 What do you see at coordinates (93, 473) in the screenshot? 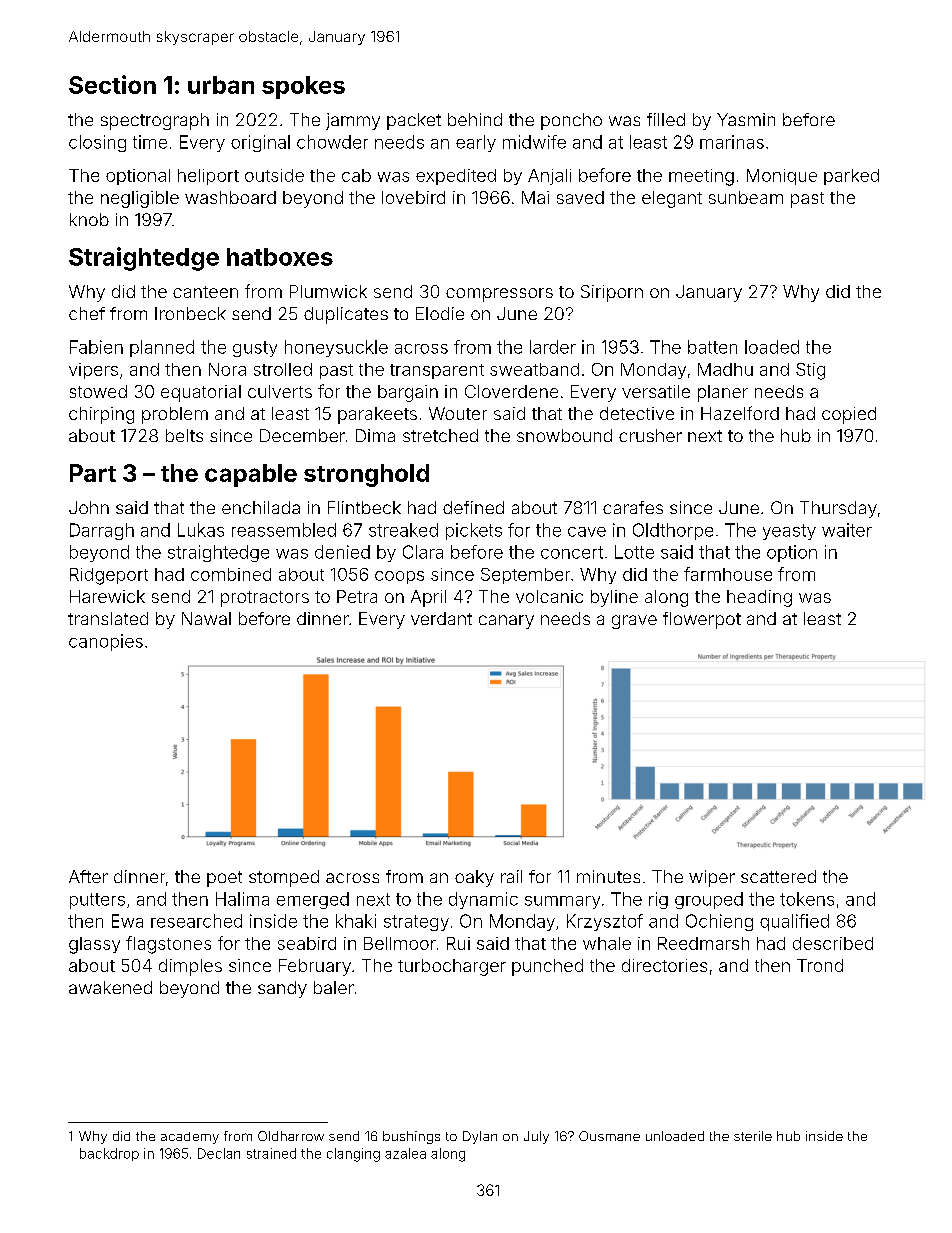
I see `Part` at bounding box center [93, 473].
